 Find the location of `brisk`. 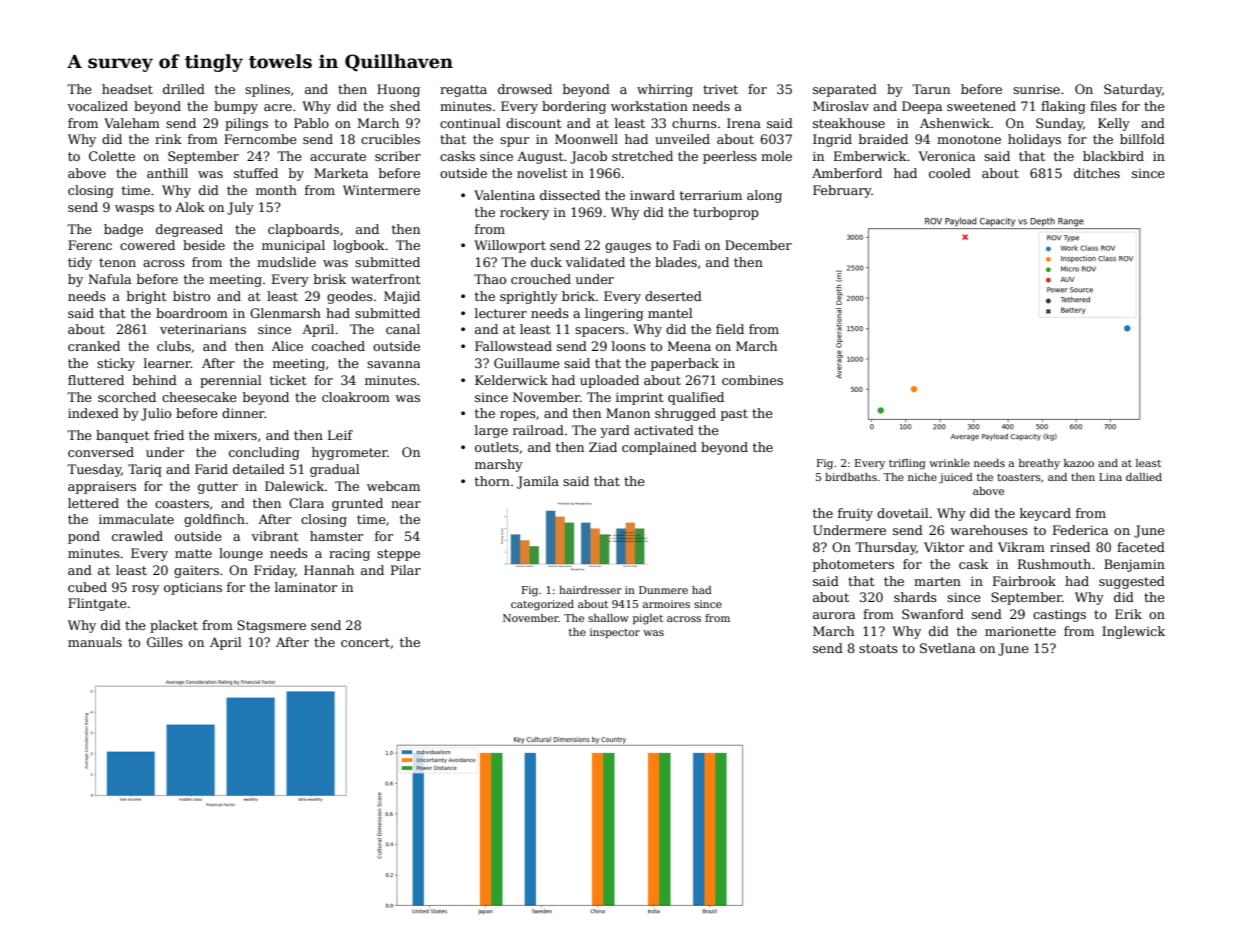

brisk is located at coordinates (330, 279).
